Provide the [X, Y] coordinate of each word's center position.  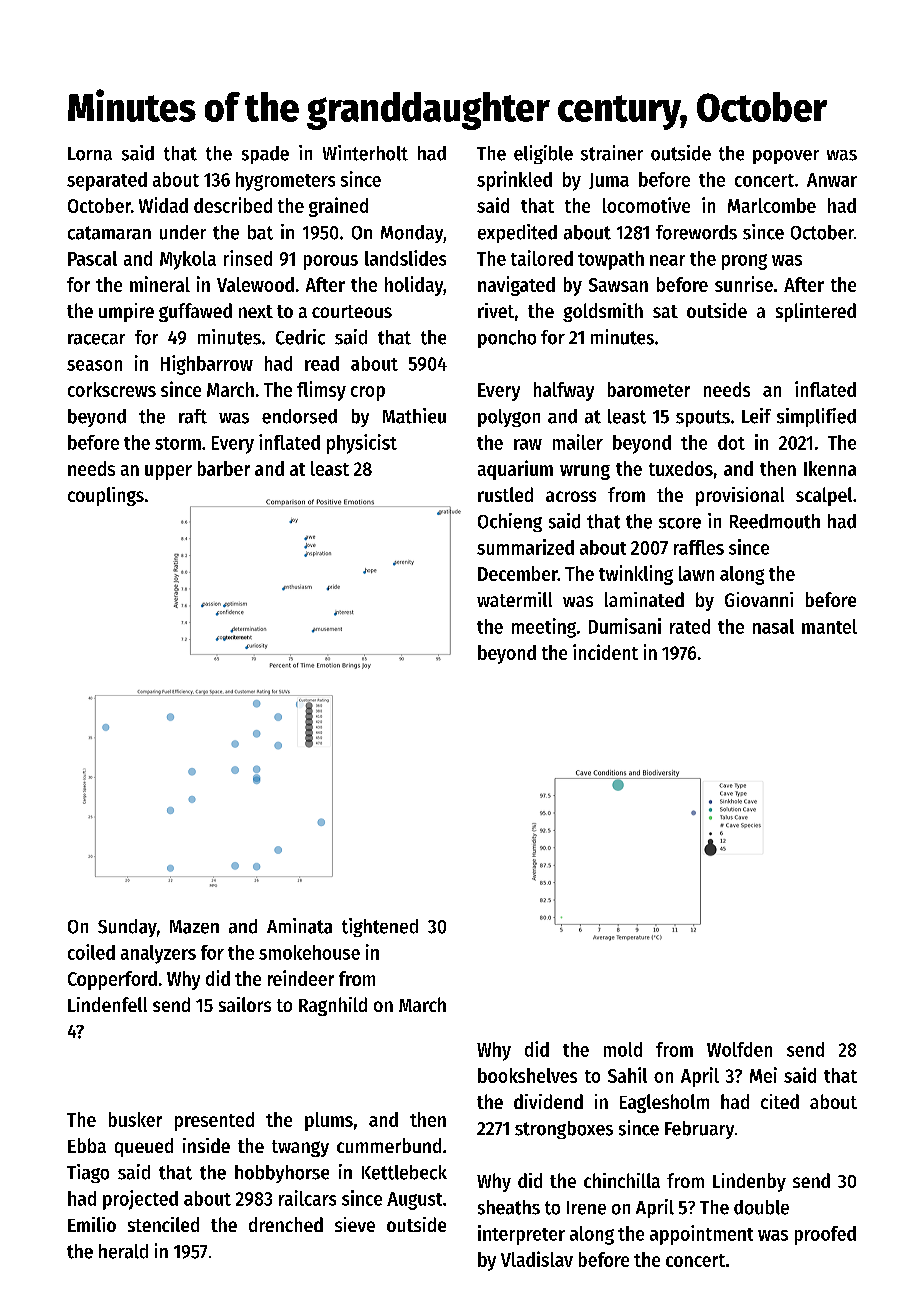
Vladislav [537, 1259]
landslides [405, 258]
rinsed [248, 258]
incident [605, 652]
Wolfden [739, 1049]
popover [786, 157]
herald [123, 1251]
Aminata [299, 926]
